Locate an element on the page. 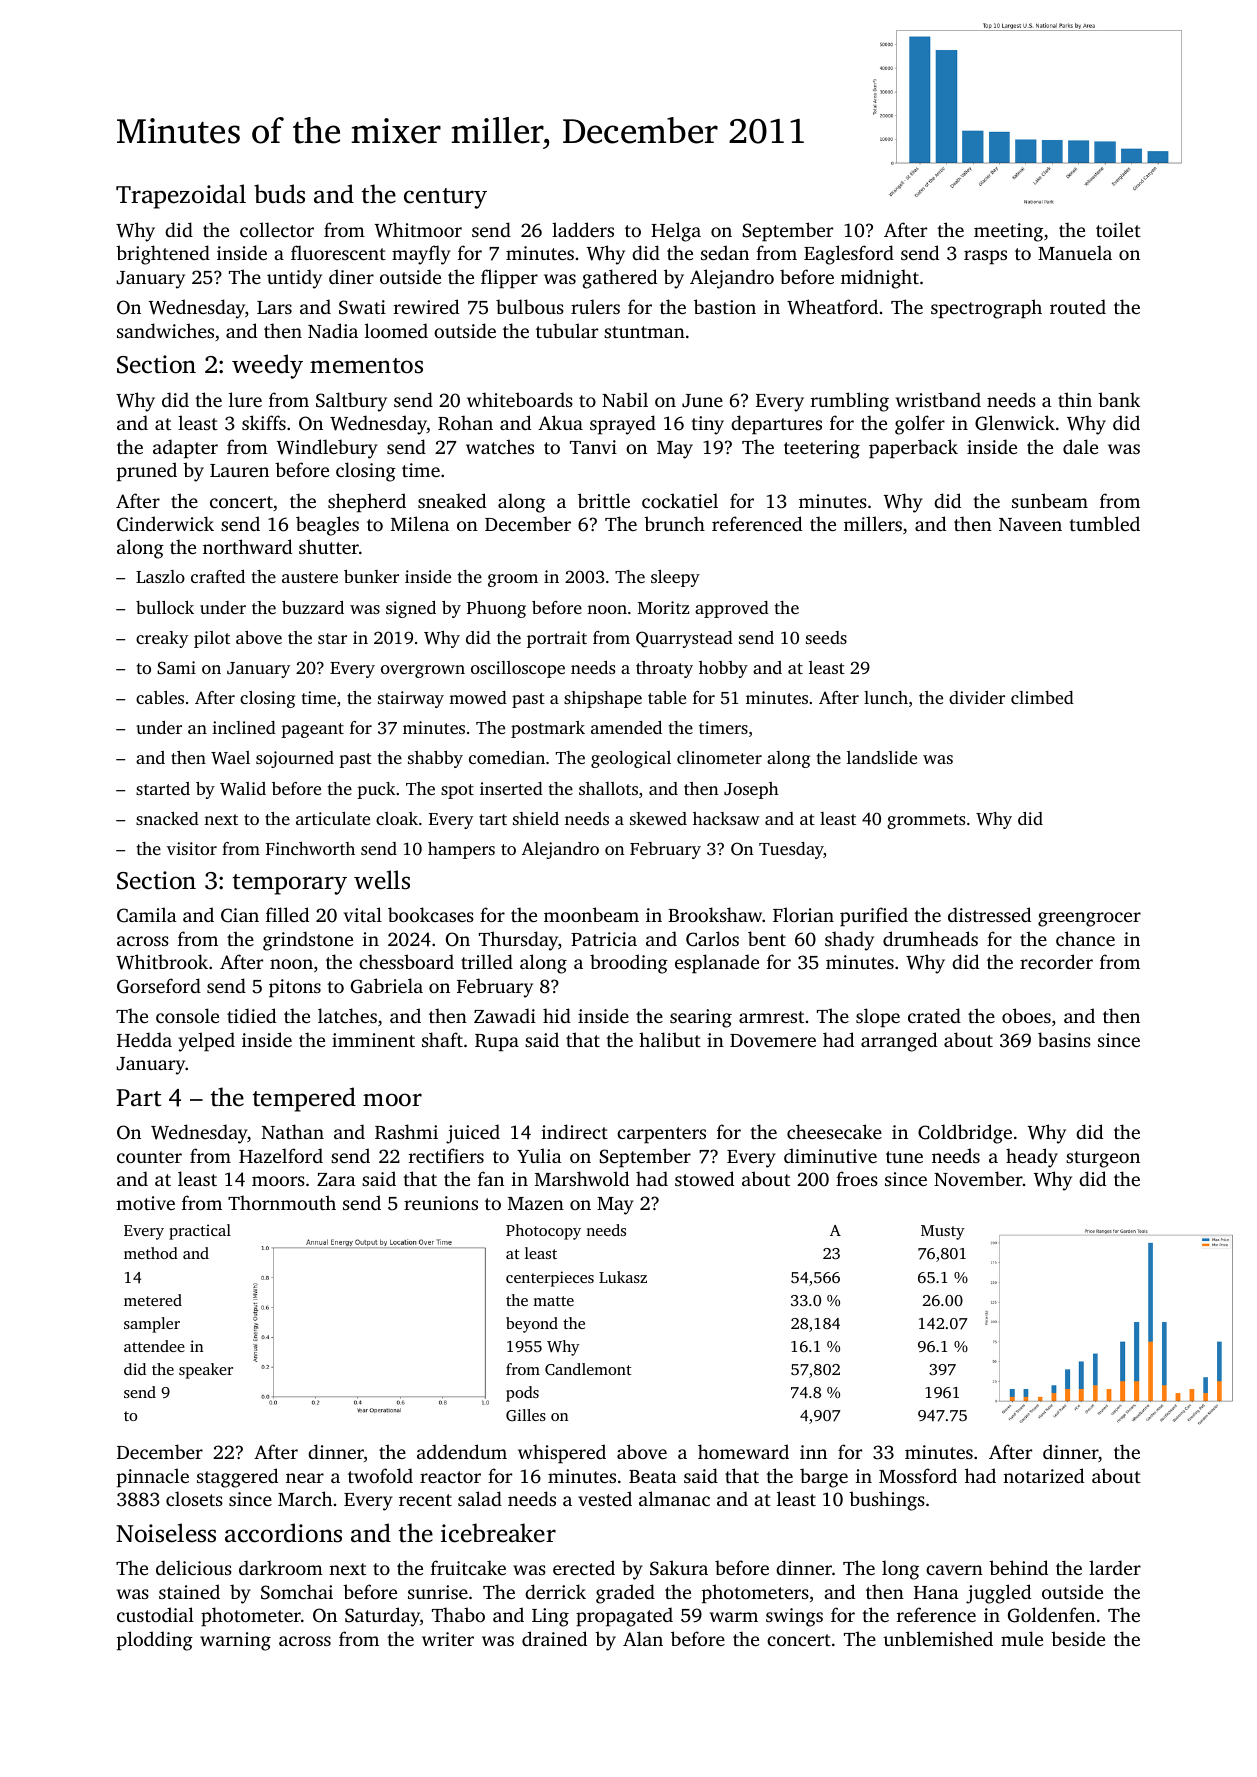  sturgeon is located at coordinates (1103, 1159).
